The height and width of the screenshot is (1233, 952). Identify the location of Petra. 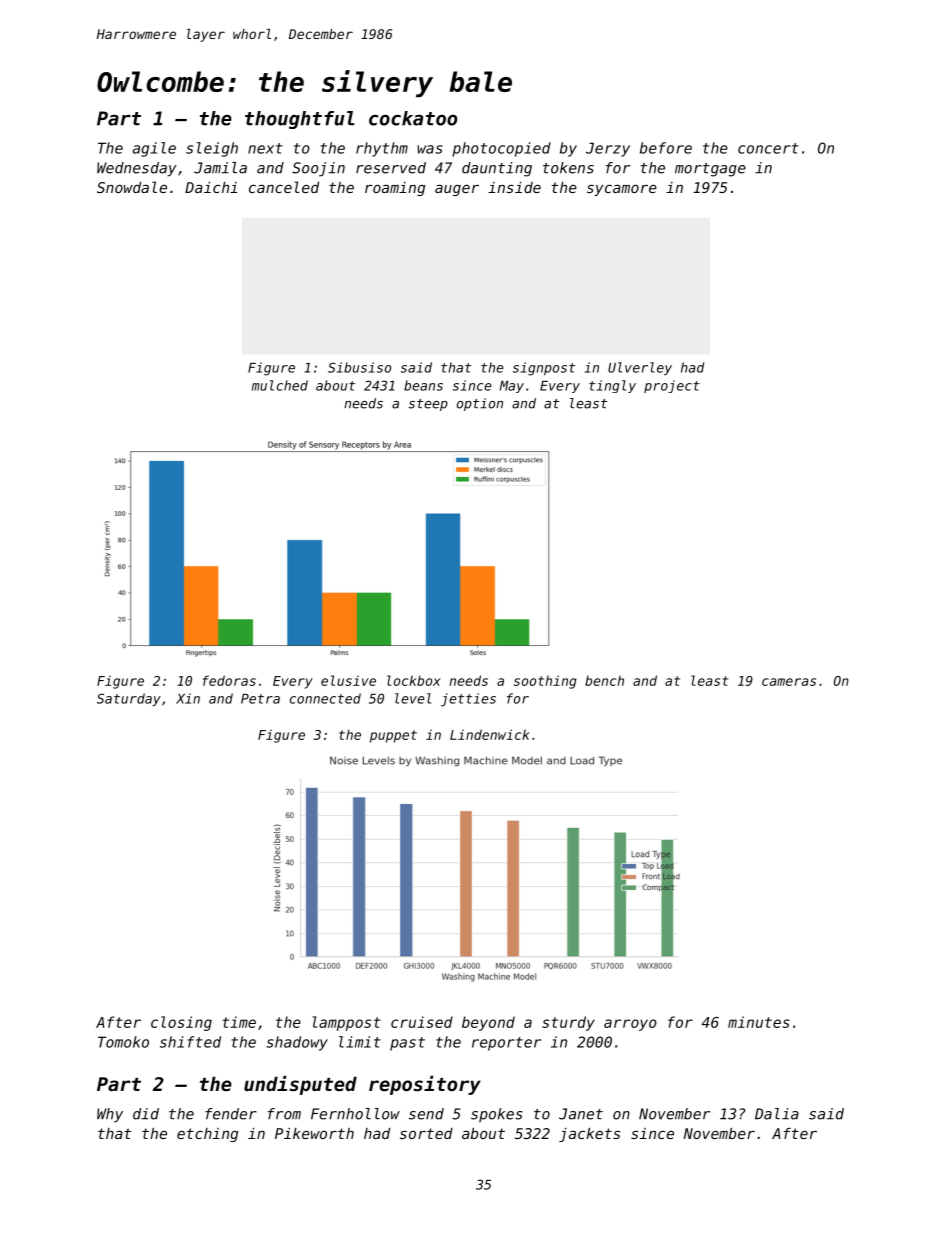
(260, 699).
